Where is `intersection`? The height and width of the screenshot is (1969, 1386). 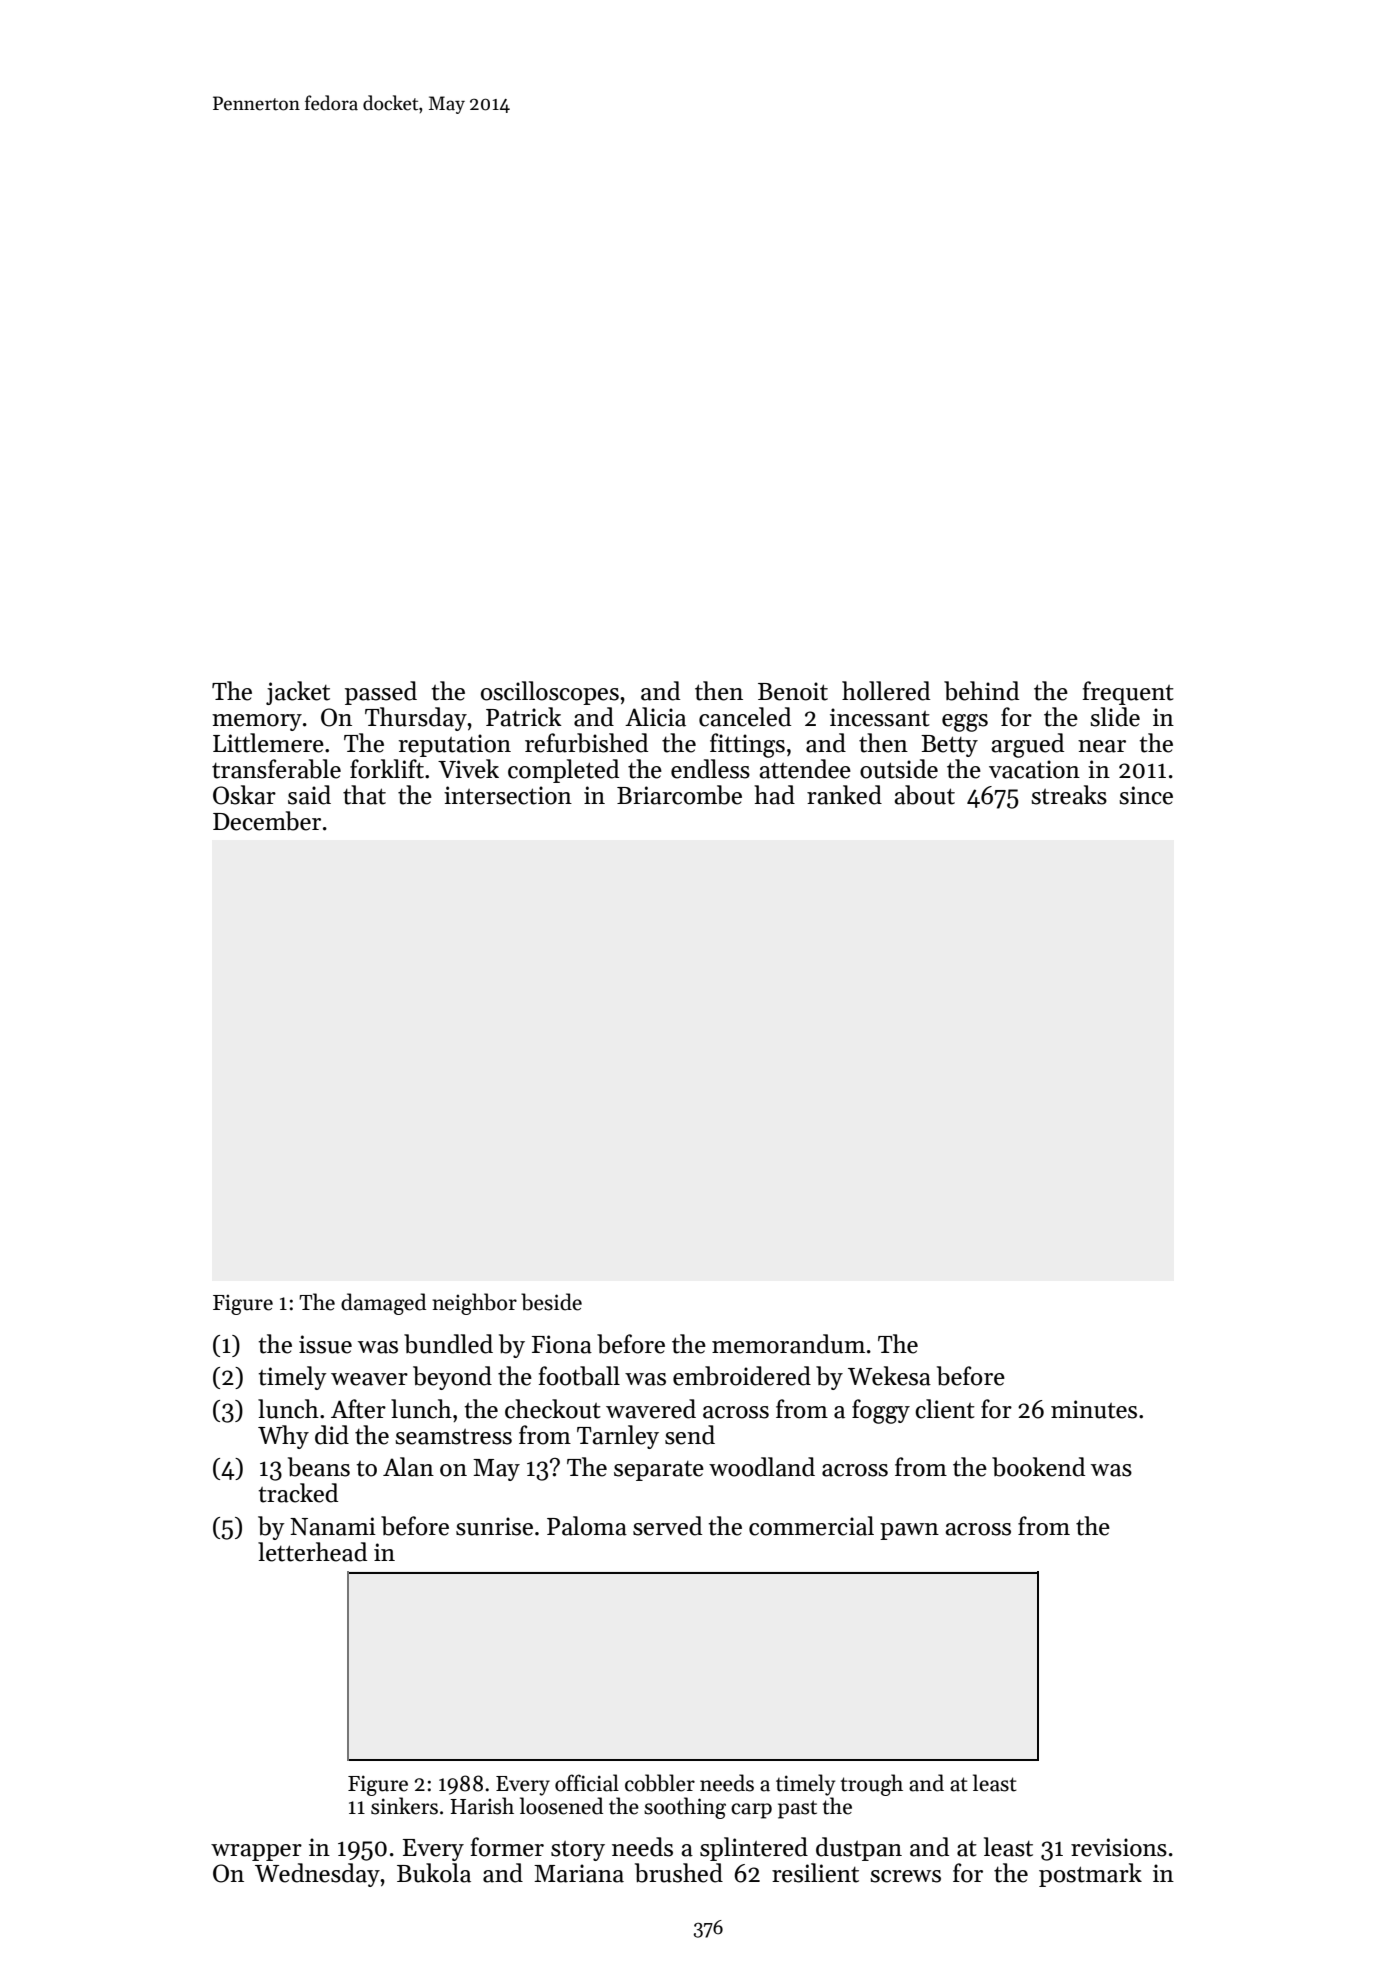
intersection is located at coordinates (508, 795).
